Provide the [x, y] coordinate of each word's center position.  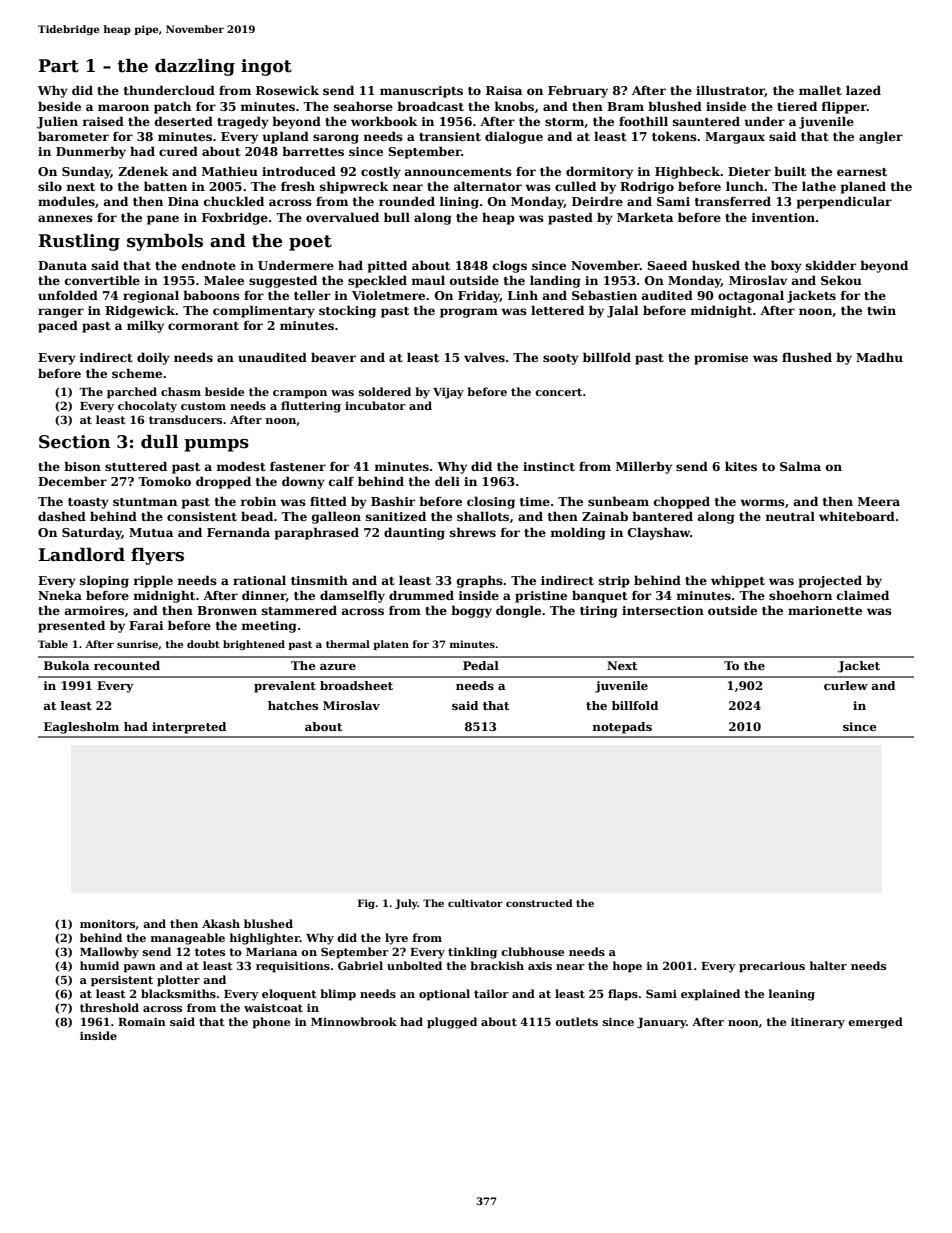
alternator [488, 186]
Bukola [67, 665]
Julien [57, 122]
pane [163, 220]
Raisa [504, 90]
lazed [863, 90]
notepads [622, 728]
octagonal [751, 296]
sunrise [137, 644]
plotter [178, 981]
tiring [599, 612]
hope [627, 967]
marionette [825, 610]
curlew [846, 685]
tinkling [472, 953]
